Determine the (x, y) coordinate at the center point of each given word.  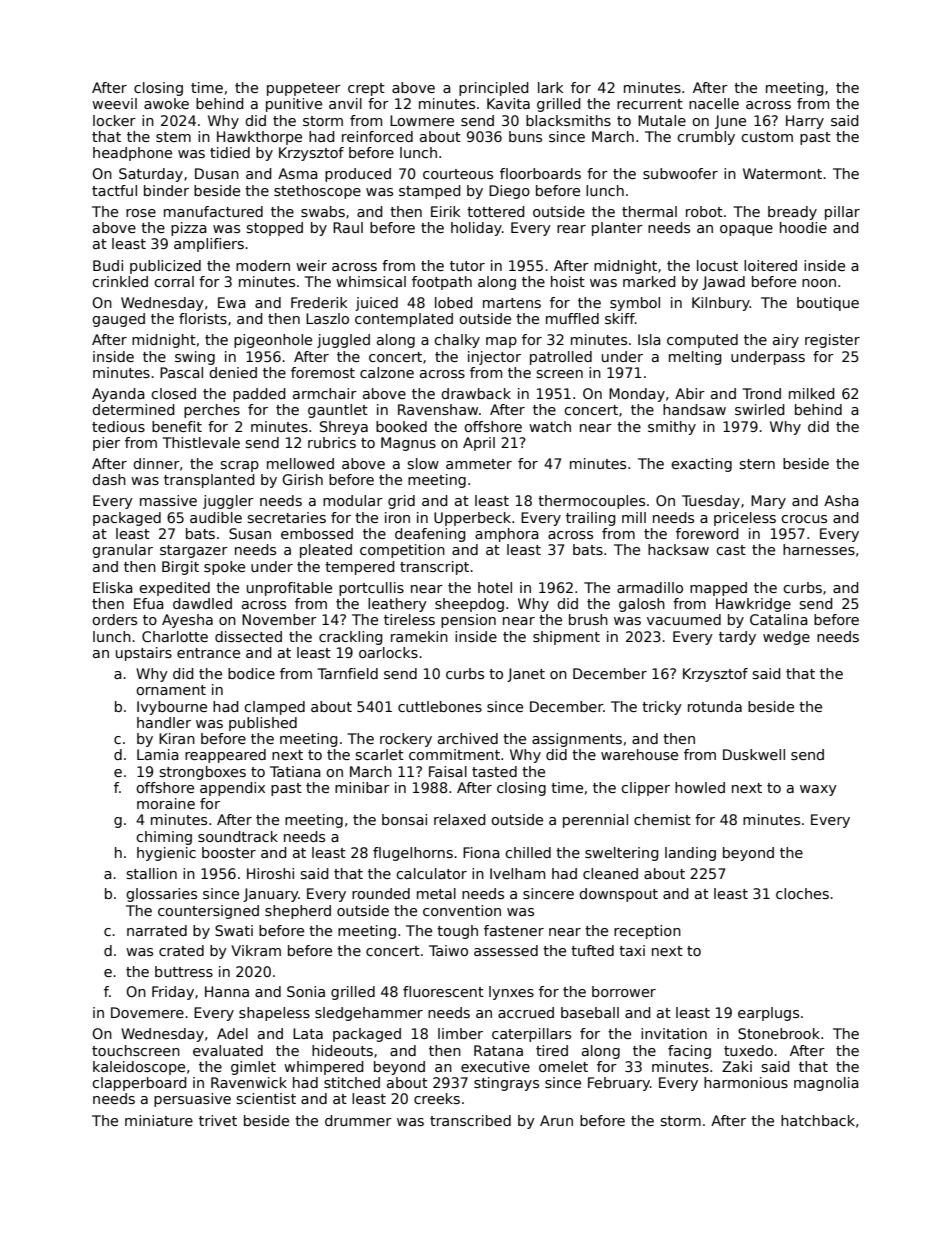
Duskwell (754, 754)
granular (122, 551)
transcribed (470, 1120)
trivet (218, 1120)
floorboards (540, 173)
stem (173, 137)
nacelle (714, 103)
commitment (454, 754)
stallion (151, 873)
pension (468, 621)
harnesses (819, 549)
